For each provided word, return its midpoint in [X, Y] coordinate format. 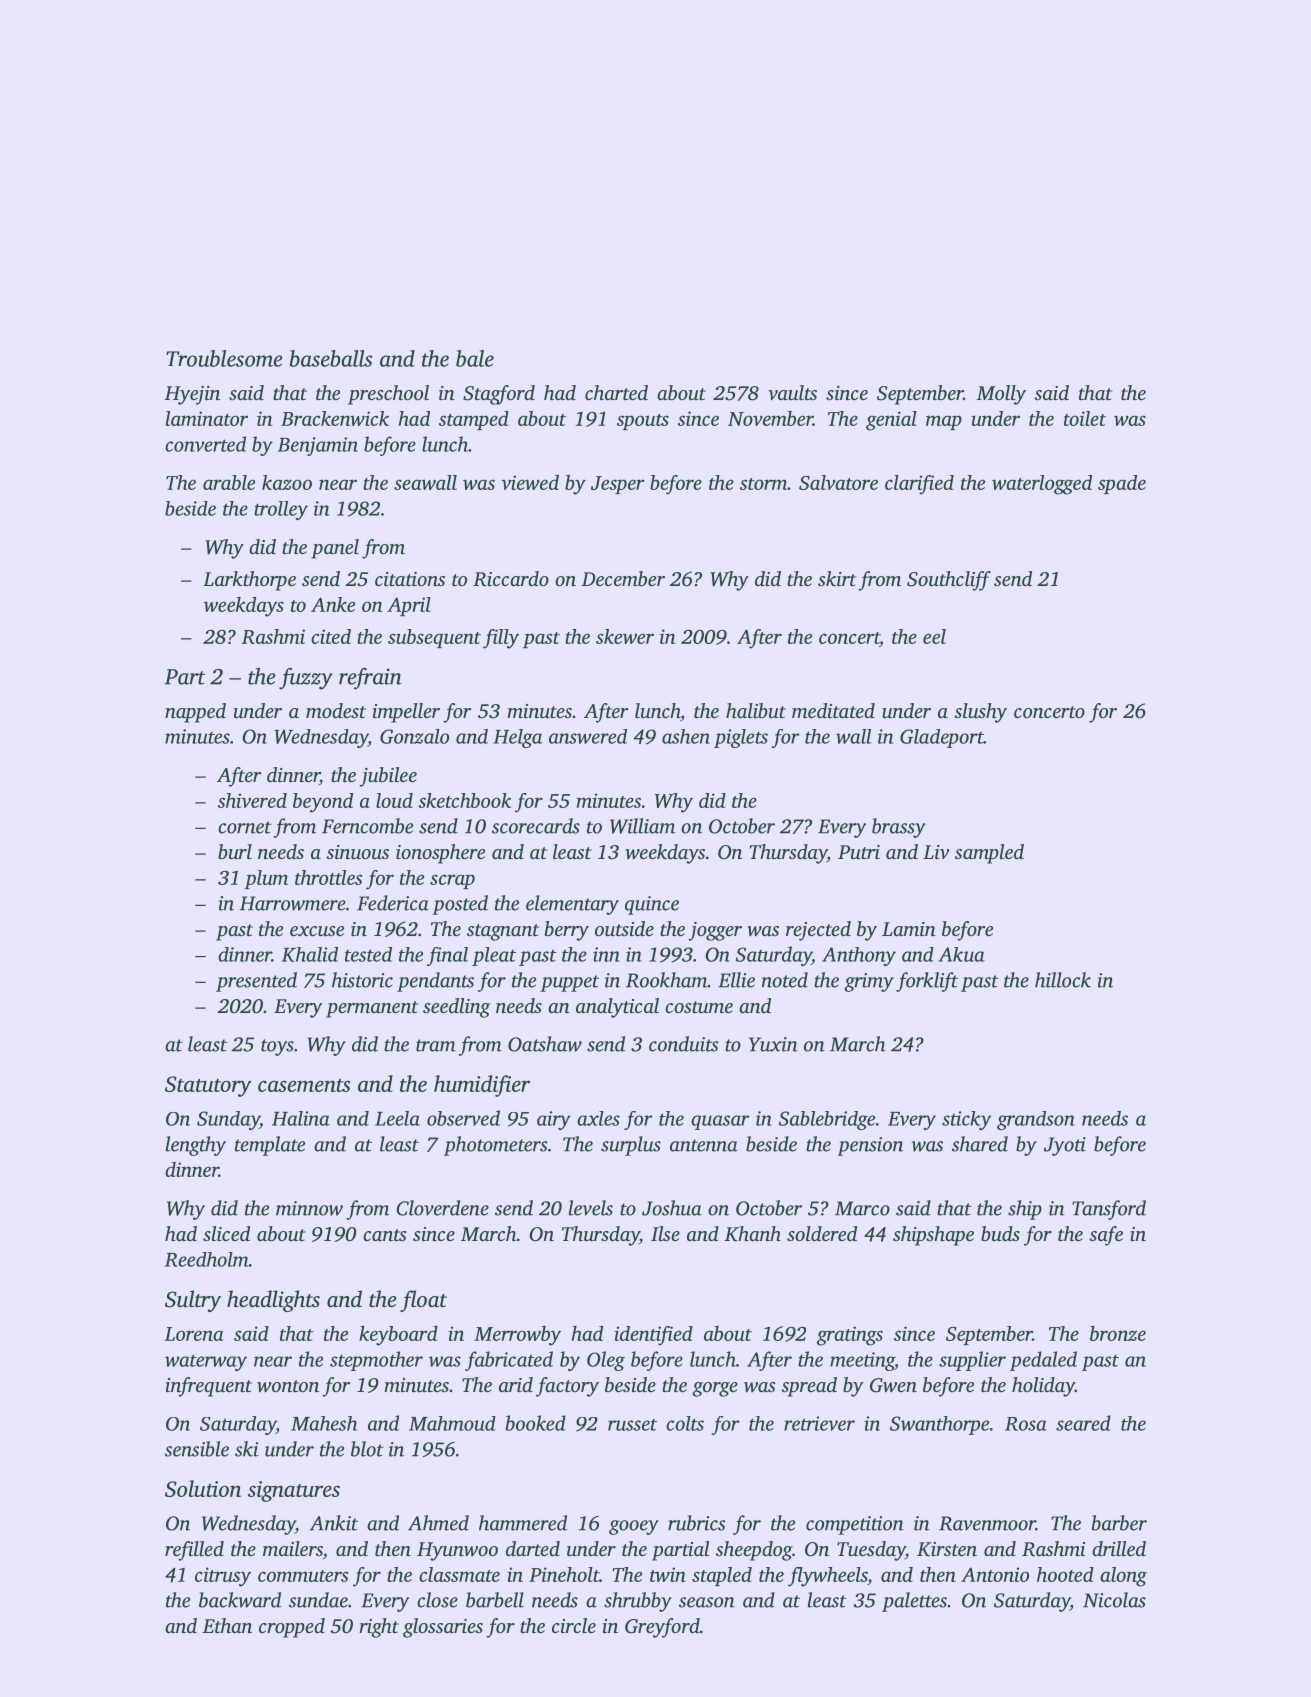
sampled [989, 854]
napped [195, 713]
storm [763, 484]
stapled [722, 1576]
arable [229, 482]
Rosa [1026, 1424]
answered [588, 736]
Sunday [228, 1120]
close [437, 1600]
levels [591, 1208]
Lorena [194, 1334]
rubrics [697, 1523]
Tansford [1109, 1210]
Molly [1001, 395]
